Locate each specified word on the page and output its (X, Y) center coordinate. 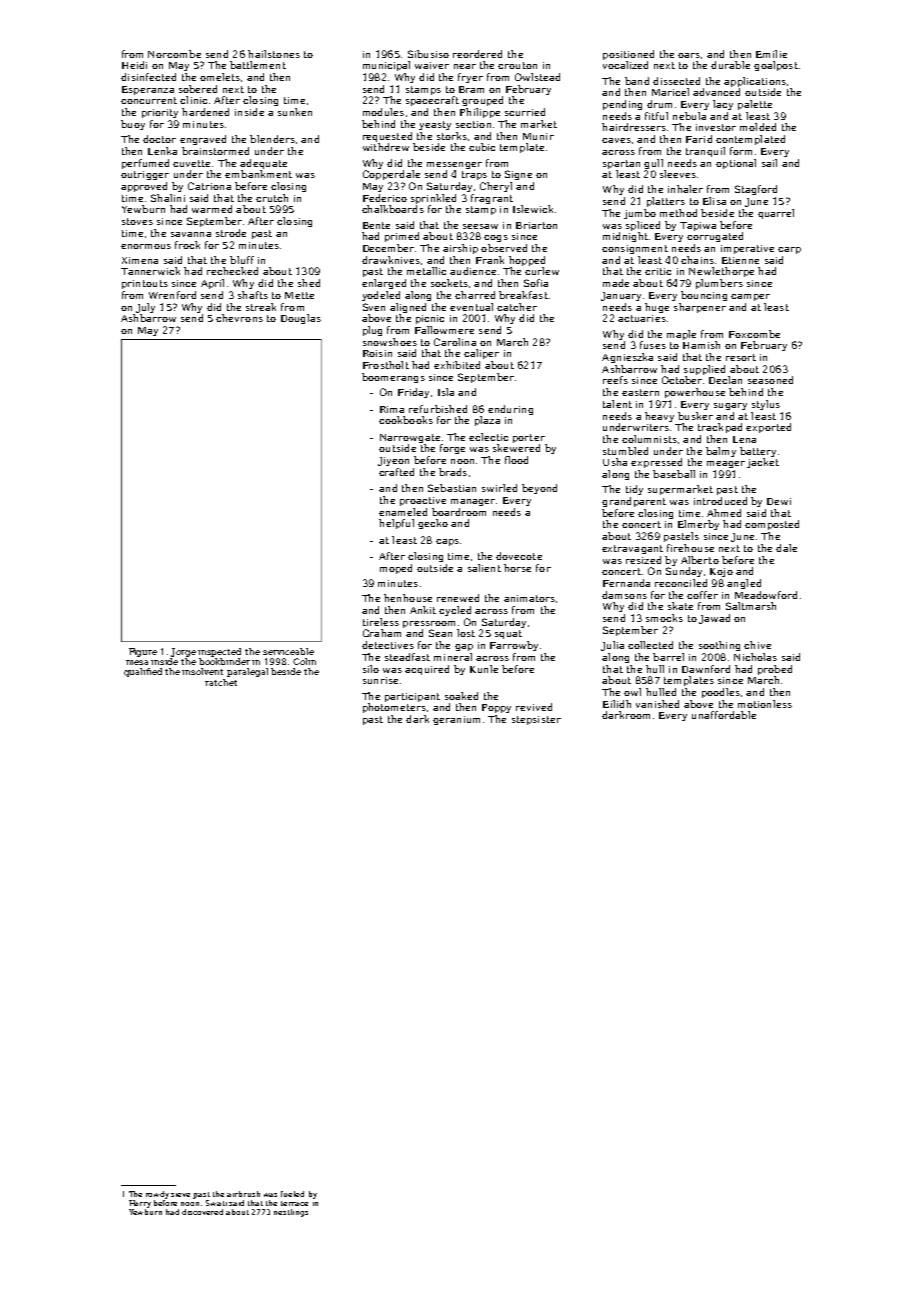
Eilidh (617, 704)
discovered (202, 1212)
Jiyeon (393, 461)
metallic (426, 271)
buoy (133, 125)
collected (650, 645)
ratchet (221, 682)
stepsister (536, 720)
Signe (518, 175)
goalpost (776, 66)
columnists (649, 439)
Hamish (701, 345)
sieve (180, 1195)
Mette (299, 295)
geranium (456, 720)
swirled (499, 488)
